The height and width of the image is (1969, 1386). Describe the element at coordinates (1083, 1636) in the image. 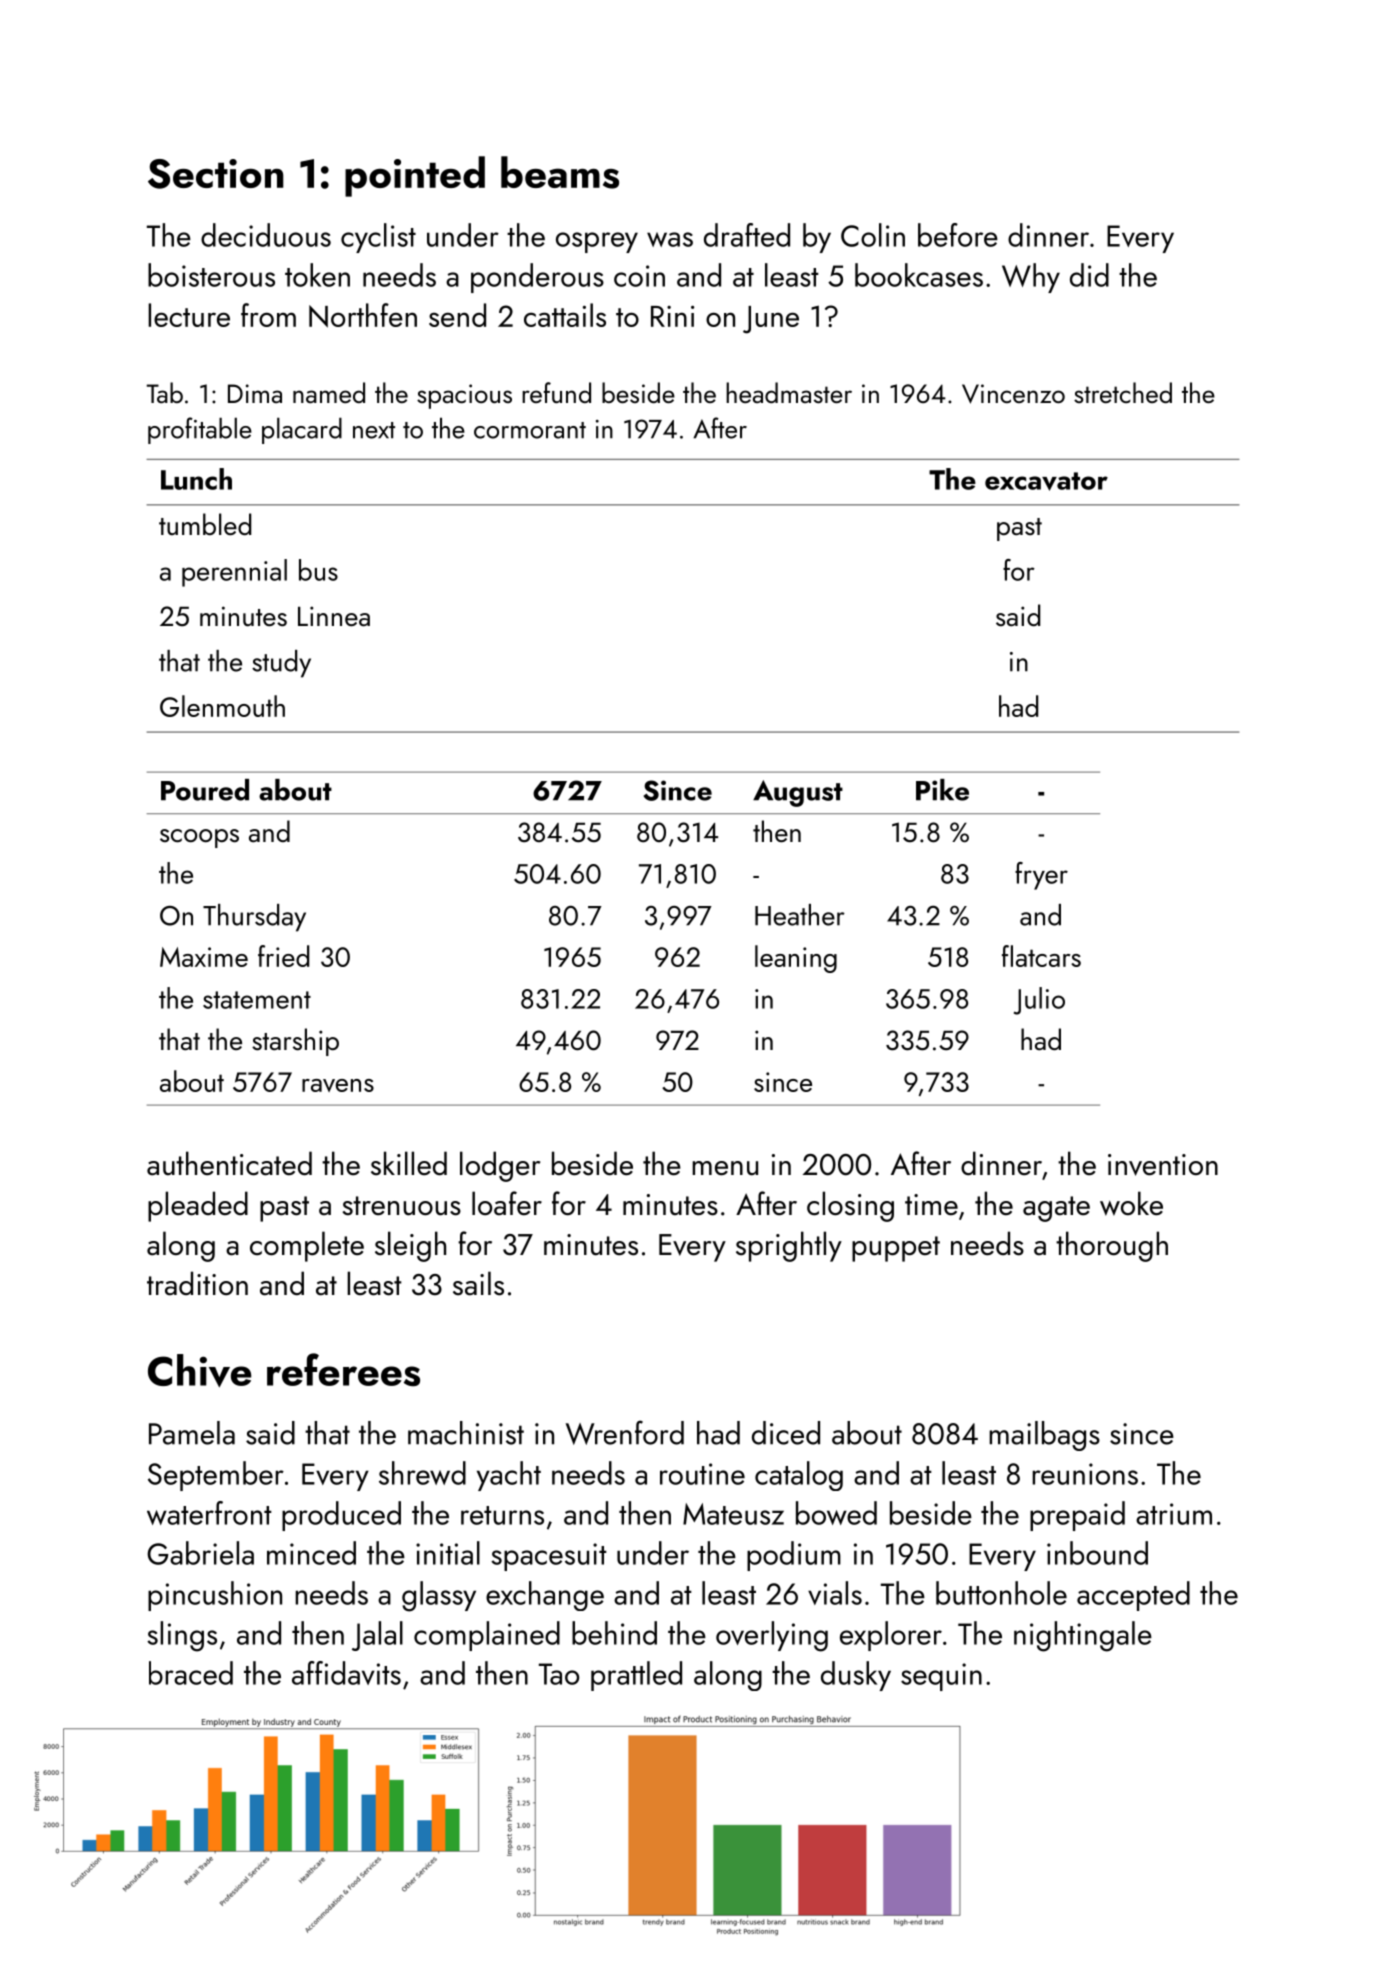

I see `nightingale` at that location.
